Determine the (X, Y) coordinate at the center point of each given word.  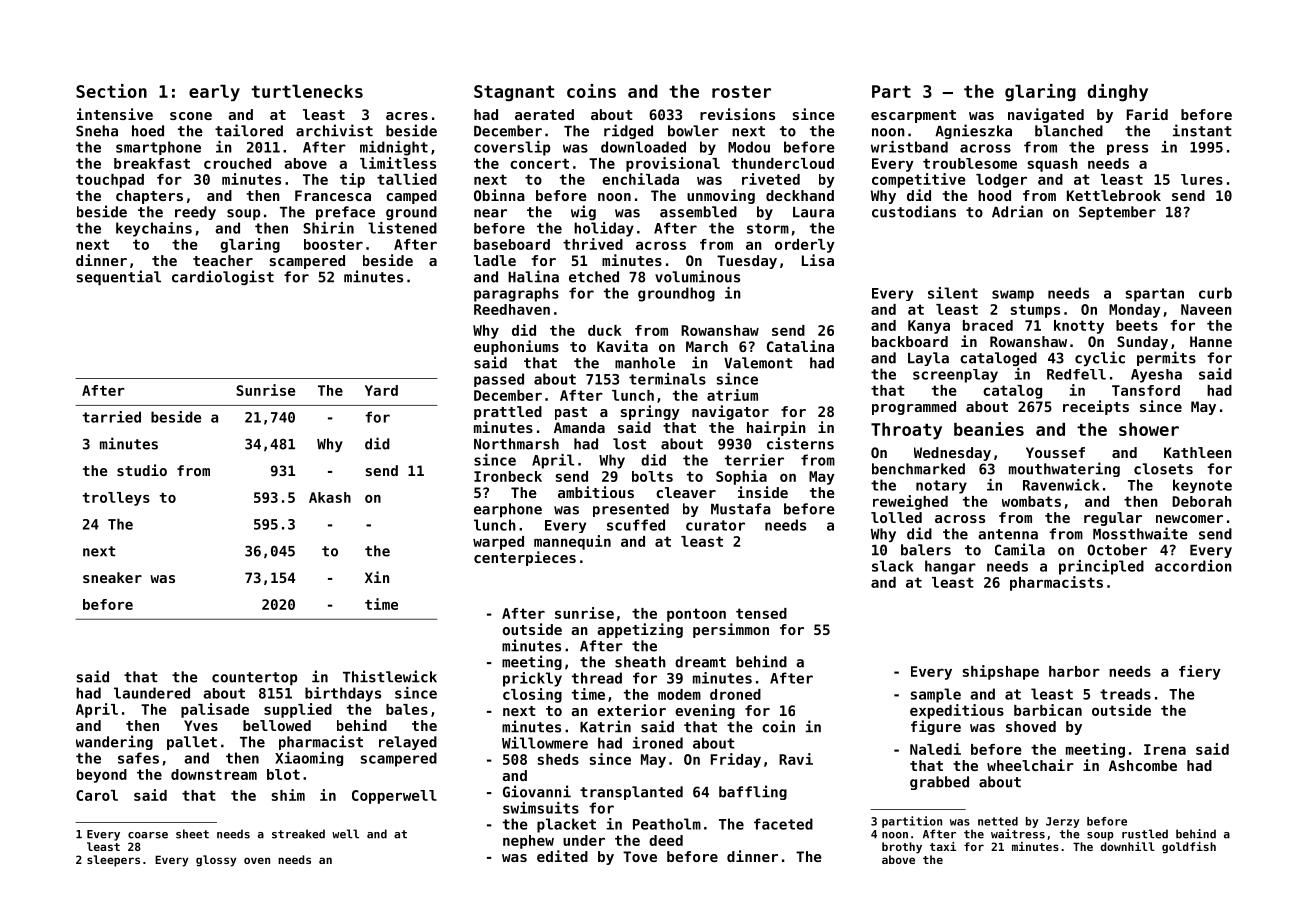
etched (594, 277)
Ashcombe (1143, 765)
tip (352, 180)
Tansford (1146, 390)
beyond (102, 776)
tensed (761, 613)
